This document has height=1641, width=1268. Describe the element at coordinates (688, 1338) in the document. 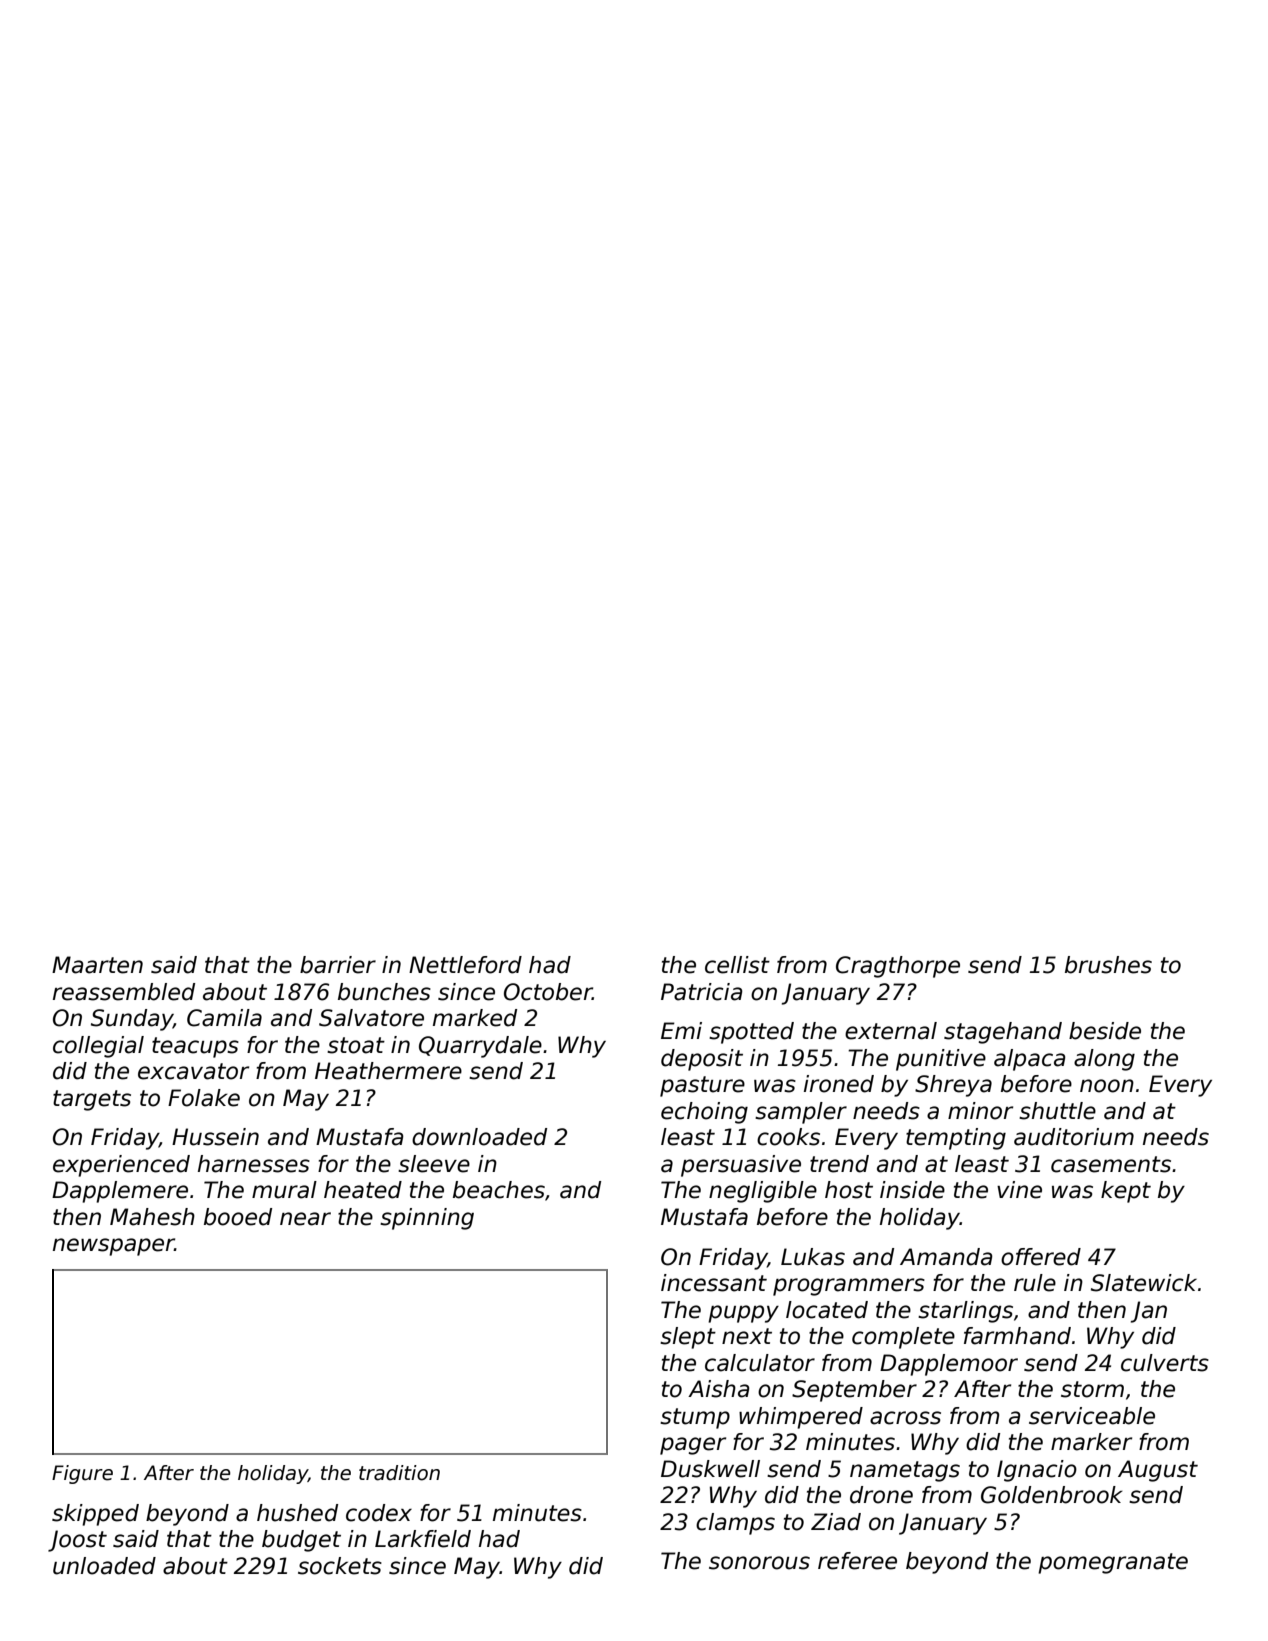

I see `slept` at that location.
